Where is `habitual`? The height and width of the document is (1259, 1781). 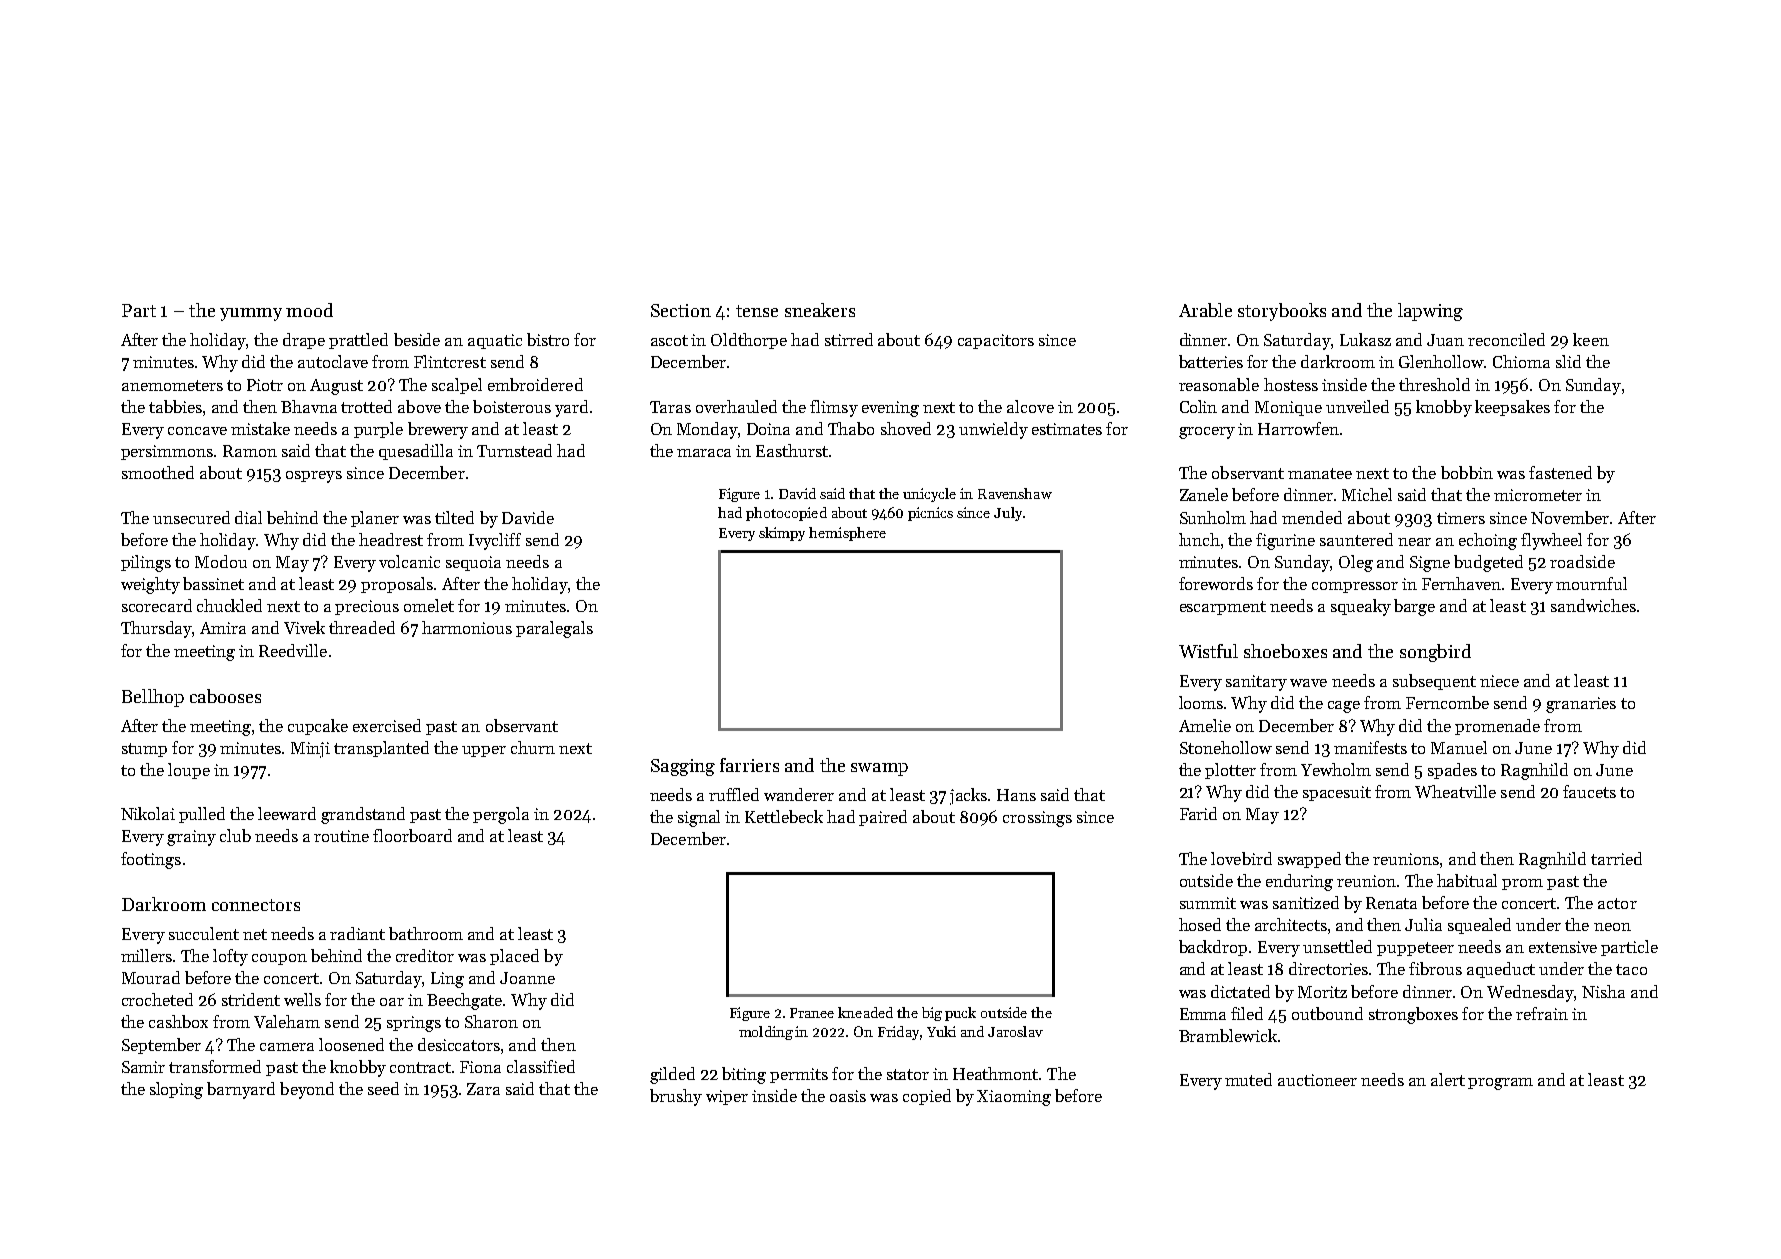 habitual is located at coordinates (1467, 880).
